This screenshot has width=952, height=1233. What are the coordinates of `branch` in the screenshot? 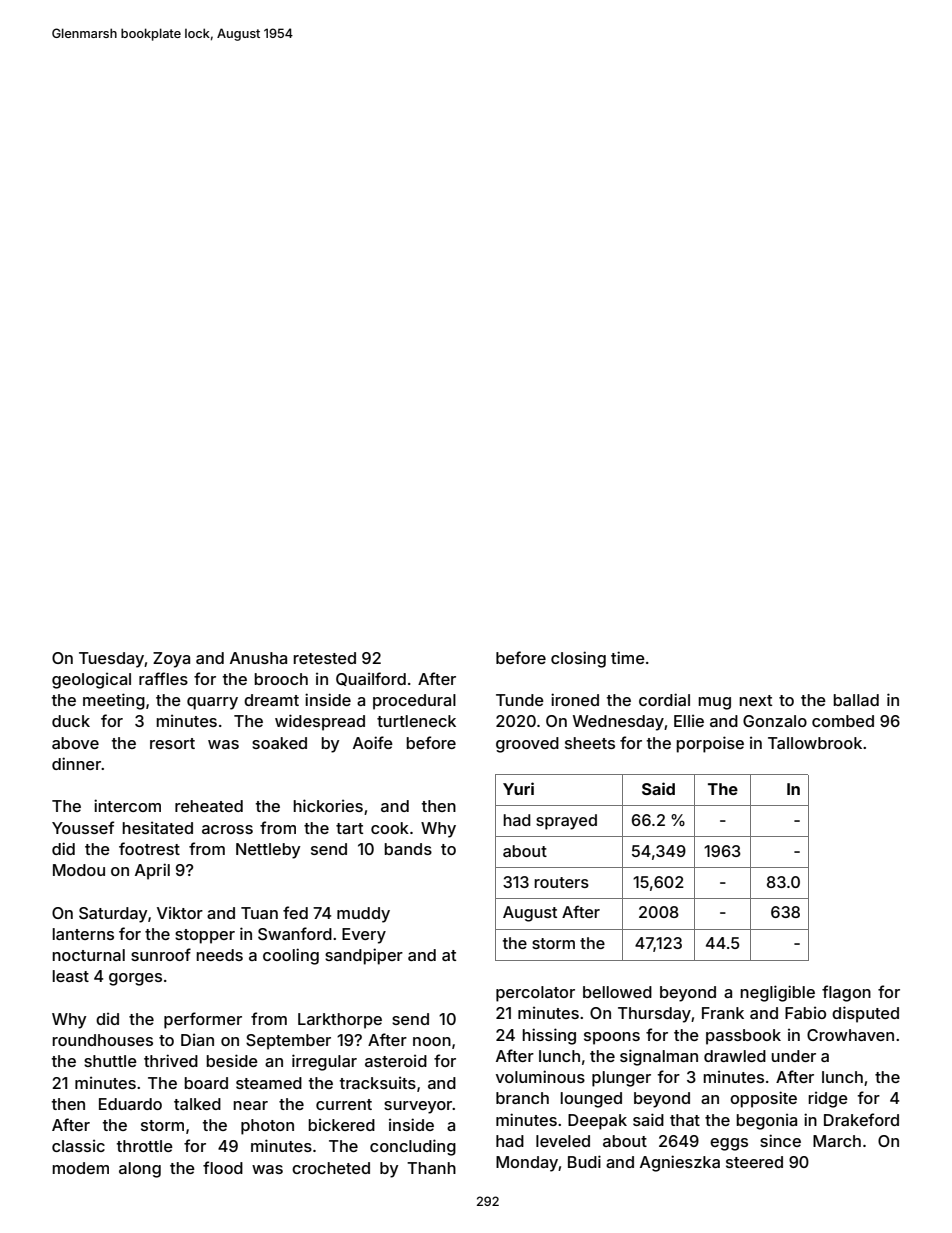 It's located at (522, 1098).
